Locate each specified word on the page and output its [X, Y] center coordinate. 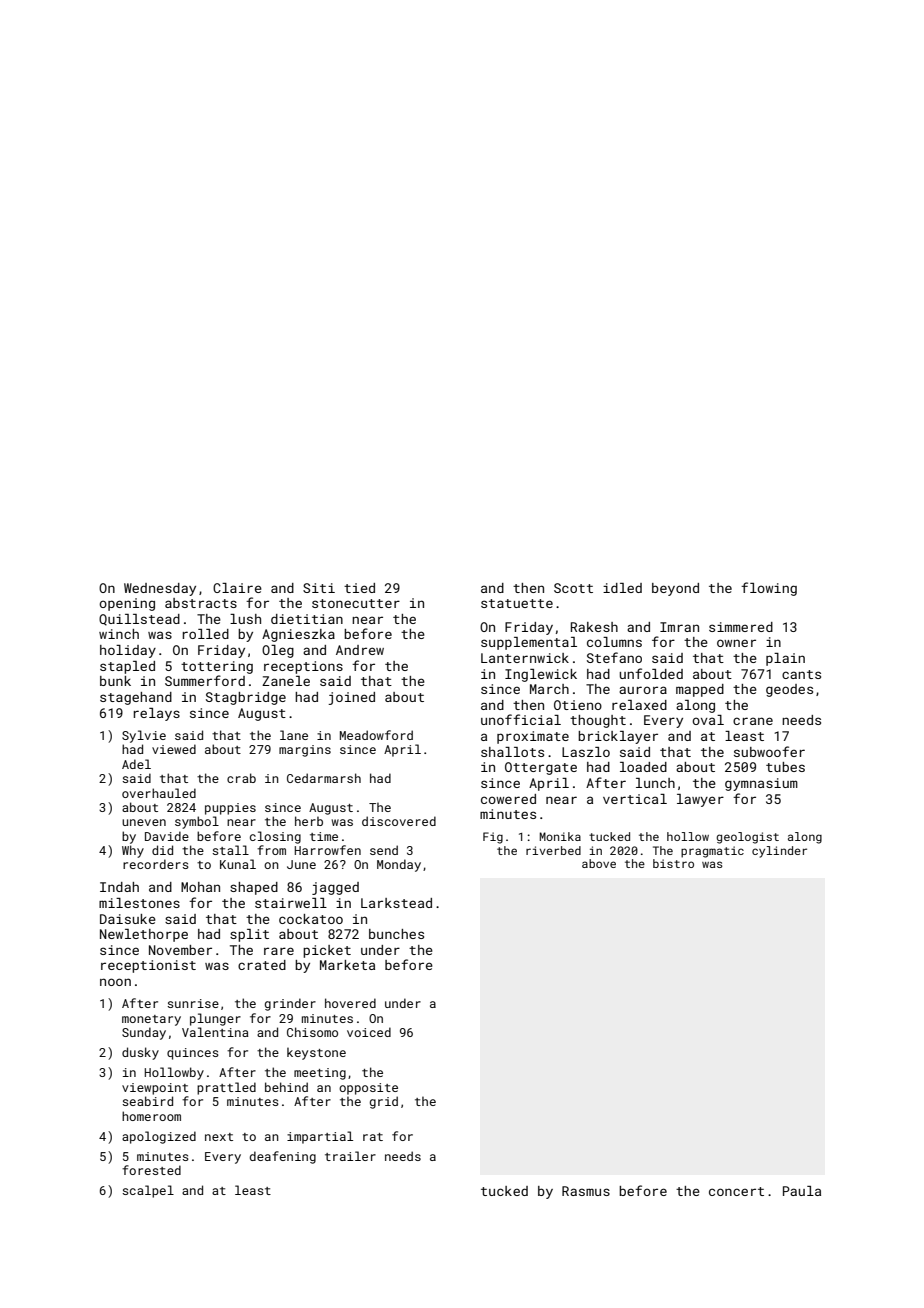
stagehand [136, 698]
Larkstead [396, 903]
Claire [237, 588]
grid [384, 1102]
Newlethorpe [144, 935]
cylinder [779, 852]
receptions [303, 667]
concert [736, 1191]
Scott [573, 588]
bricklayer [618, 737]
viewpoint [155, 1089]
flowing [769, 589]
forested [151, 1170]
